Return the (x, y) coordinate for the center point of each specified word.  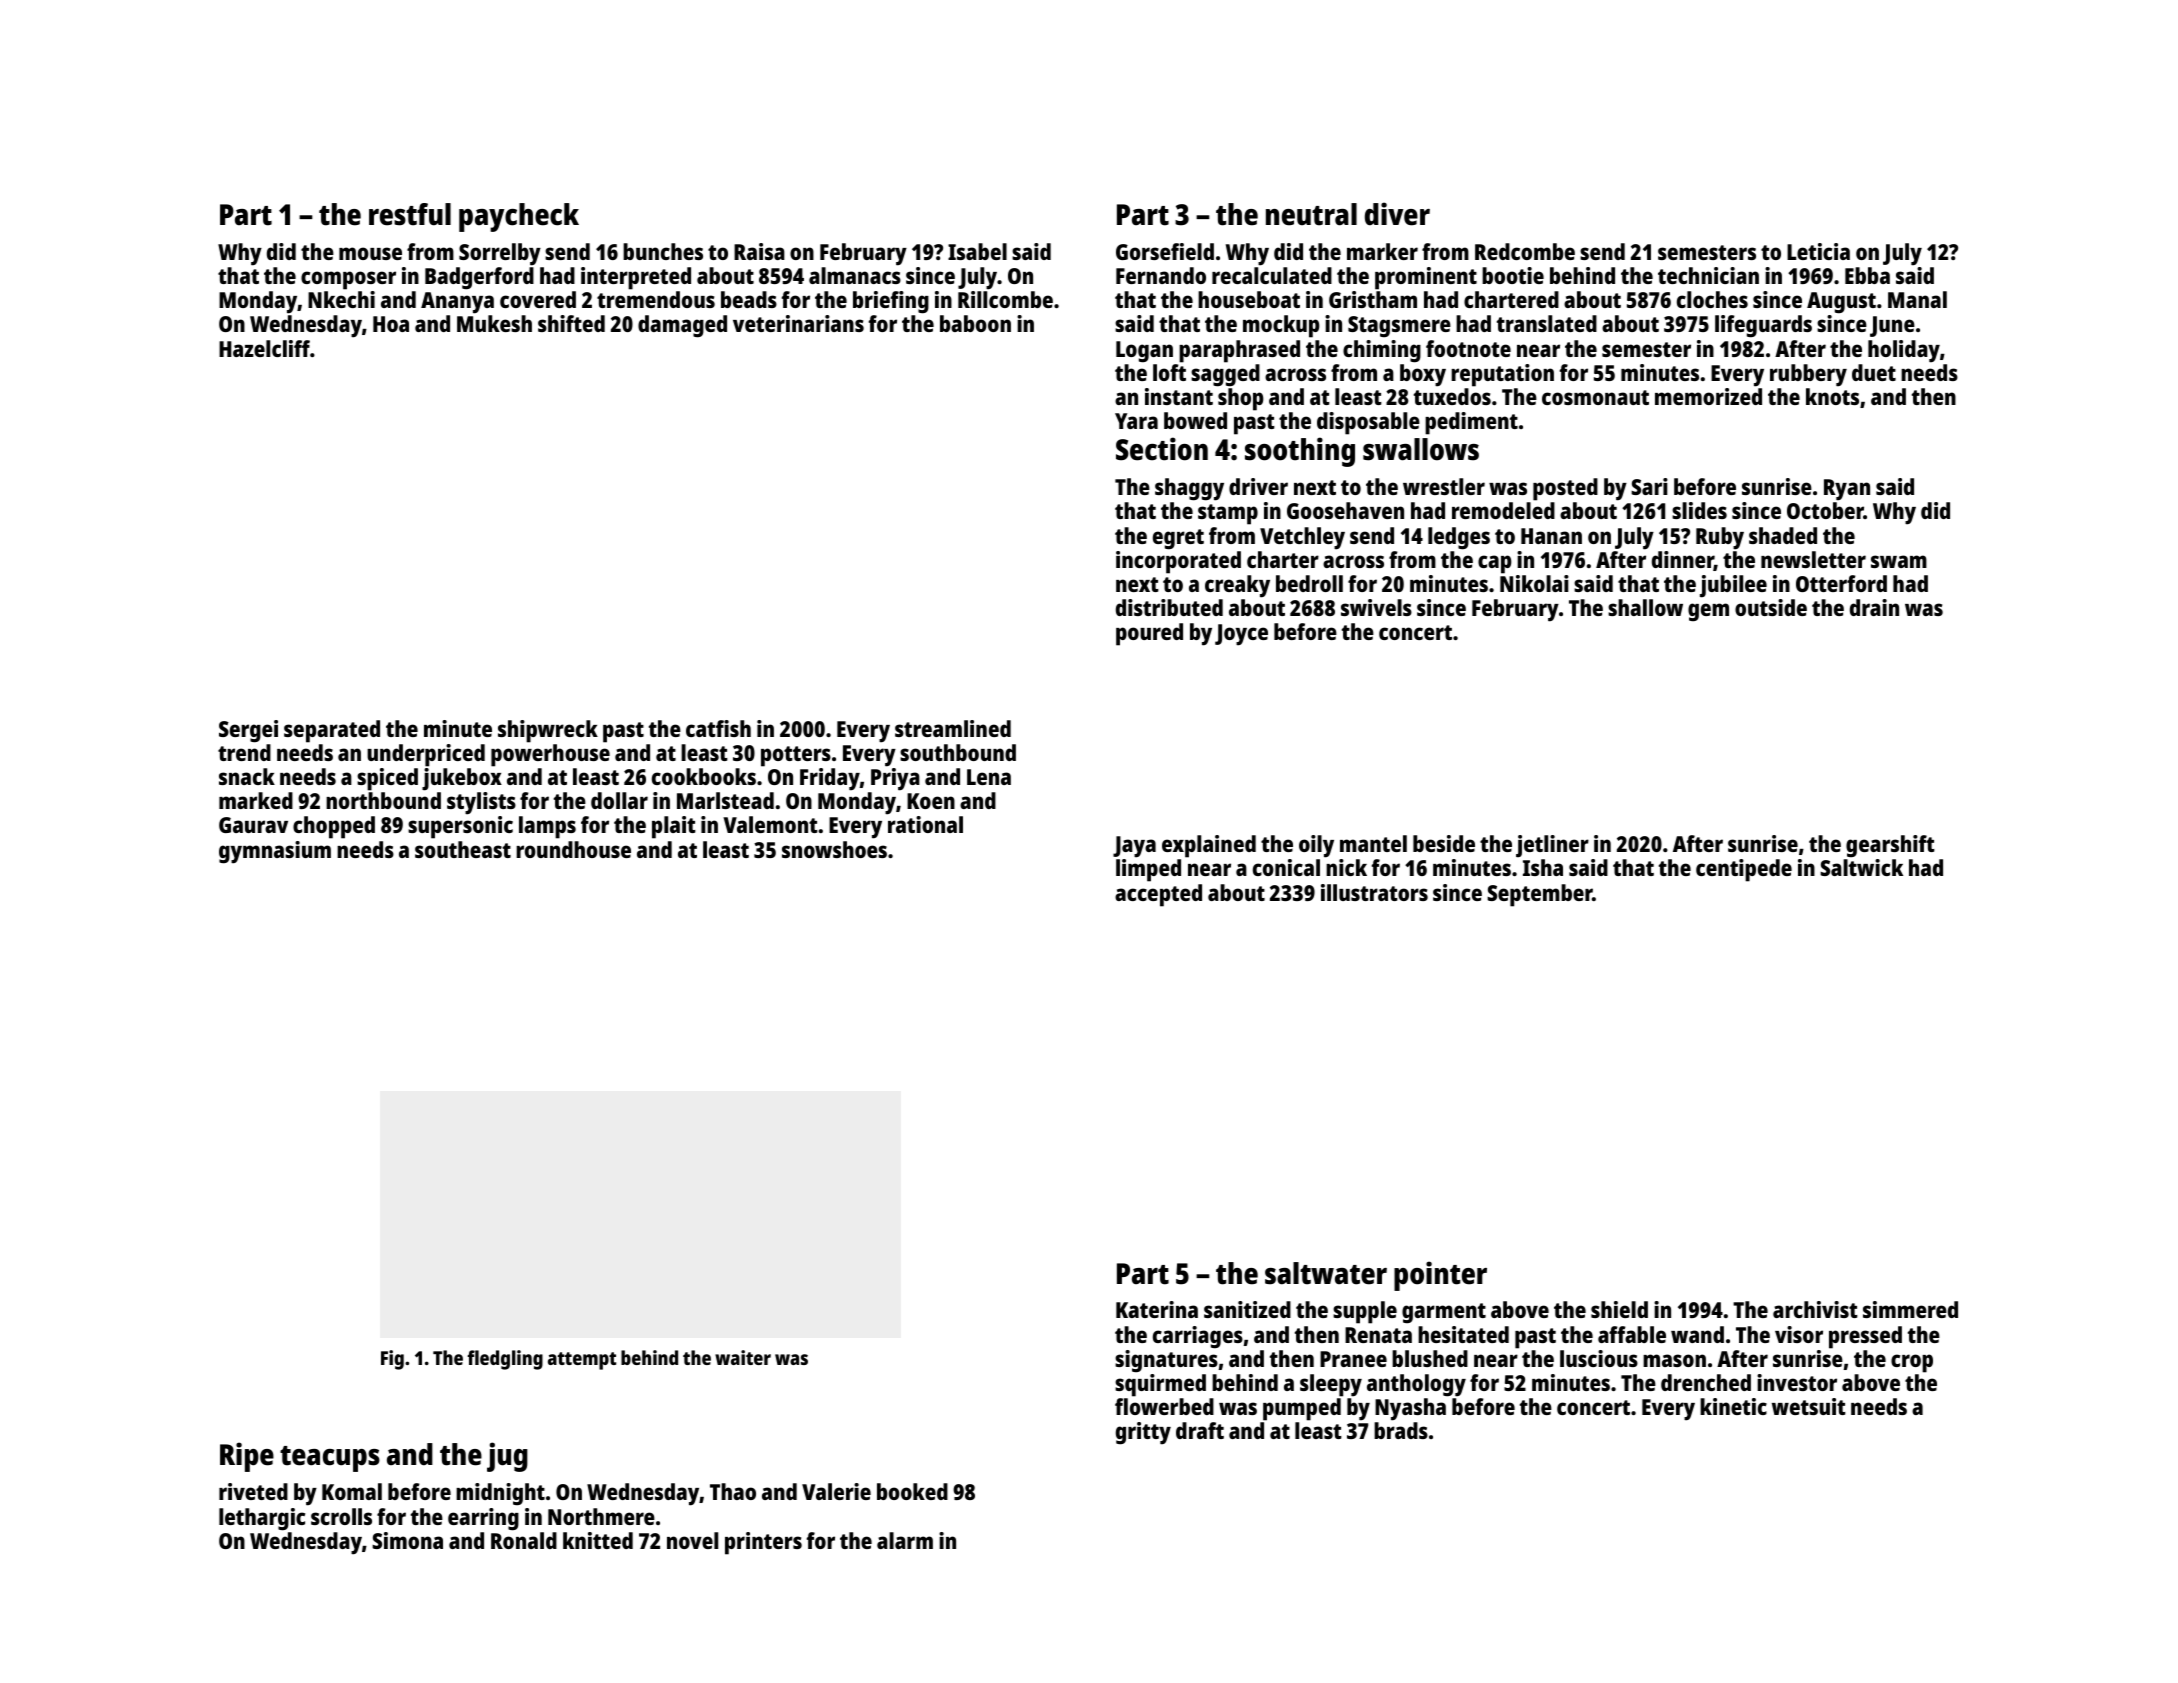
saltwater (1326, 1273)
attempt (582, 1361)
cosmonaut (1595, 397)
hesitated (1463, 1334)
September (1539, 895)
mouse (370, 253)
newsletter (1813, 559)
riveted (253, 1491)
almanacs (855, 275)
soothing (1300, 452)
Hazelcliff (264, 348)
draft (1200, 1430)
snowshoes (834, 849)
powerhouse (550, 755)
